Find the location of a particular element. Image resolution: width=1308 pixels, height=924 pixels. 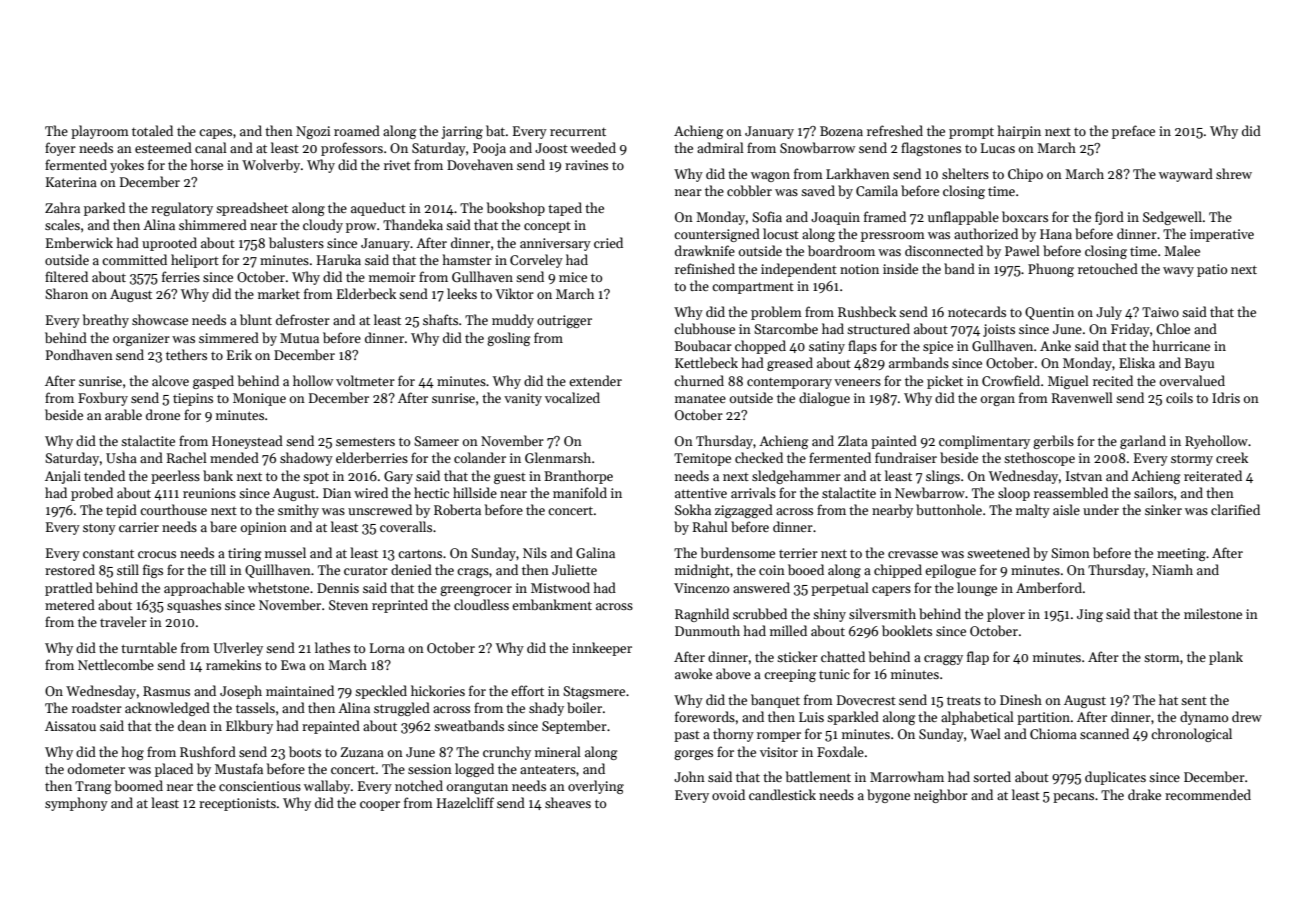

constant is located at coordinates (108, 554).
